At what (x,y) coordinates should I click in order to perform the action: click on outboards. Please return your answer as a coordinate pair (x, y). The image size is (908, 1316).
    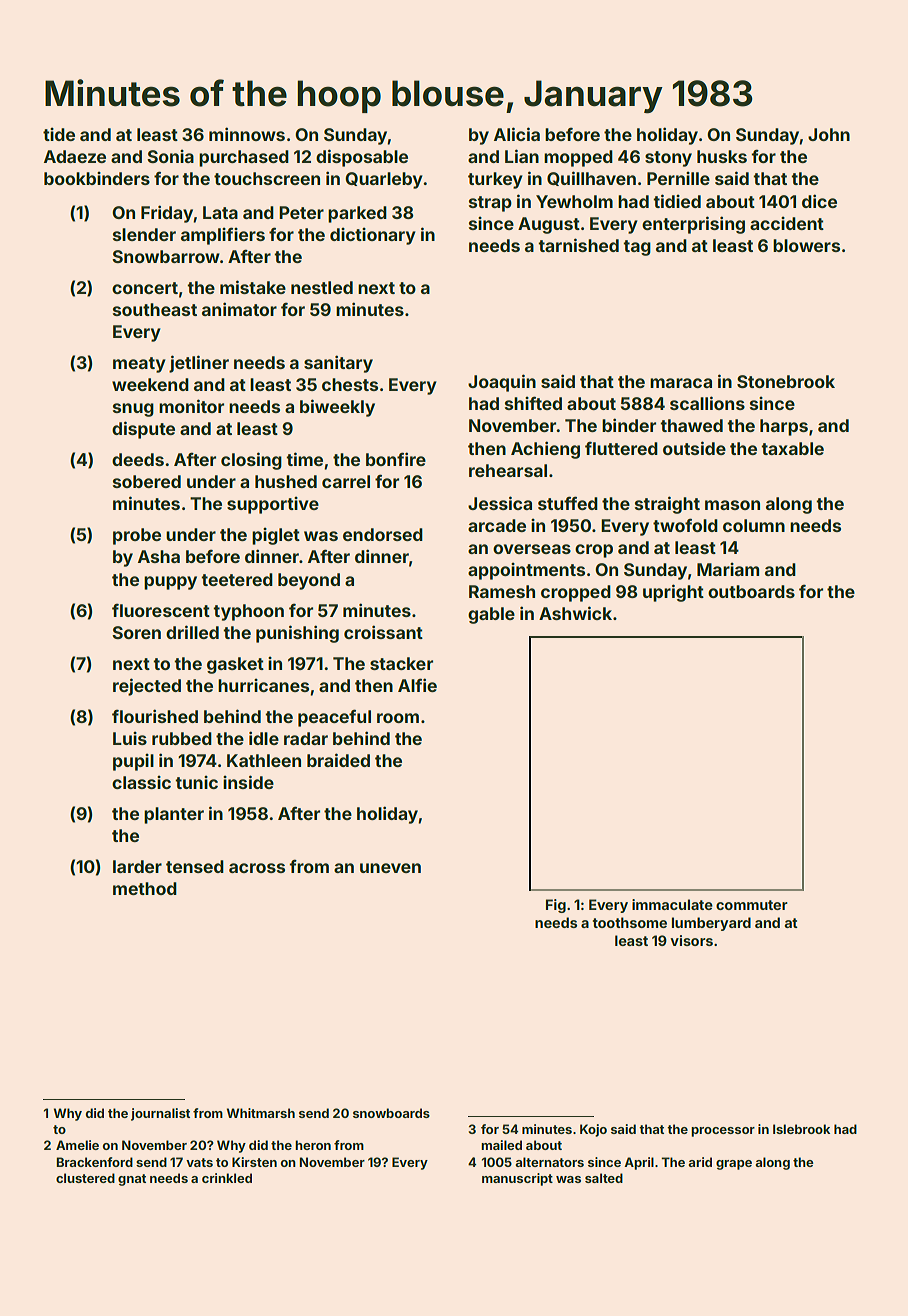
    Looking at the image, I should click on (751, 591).
